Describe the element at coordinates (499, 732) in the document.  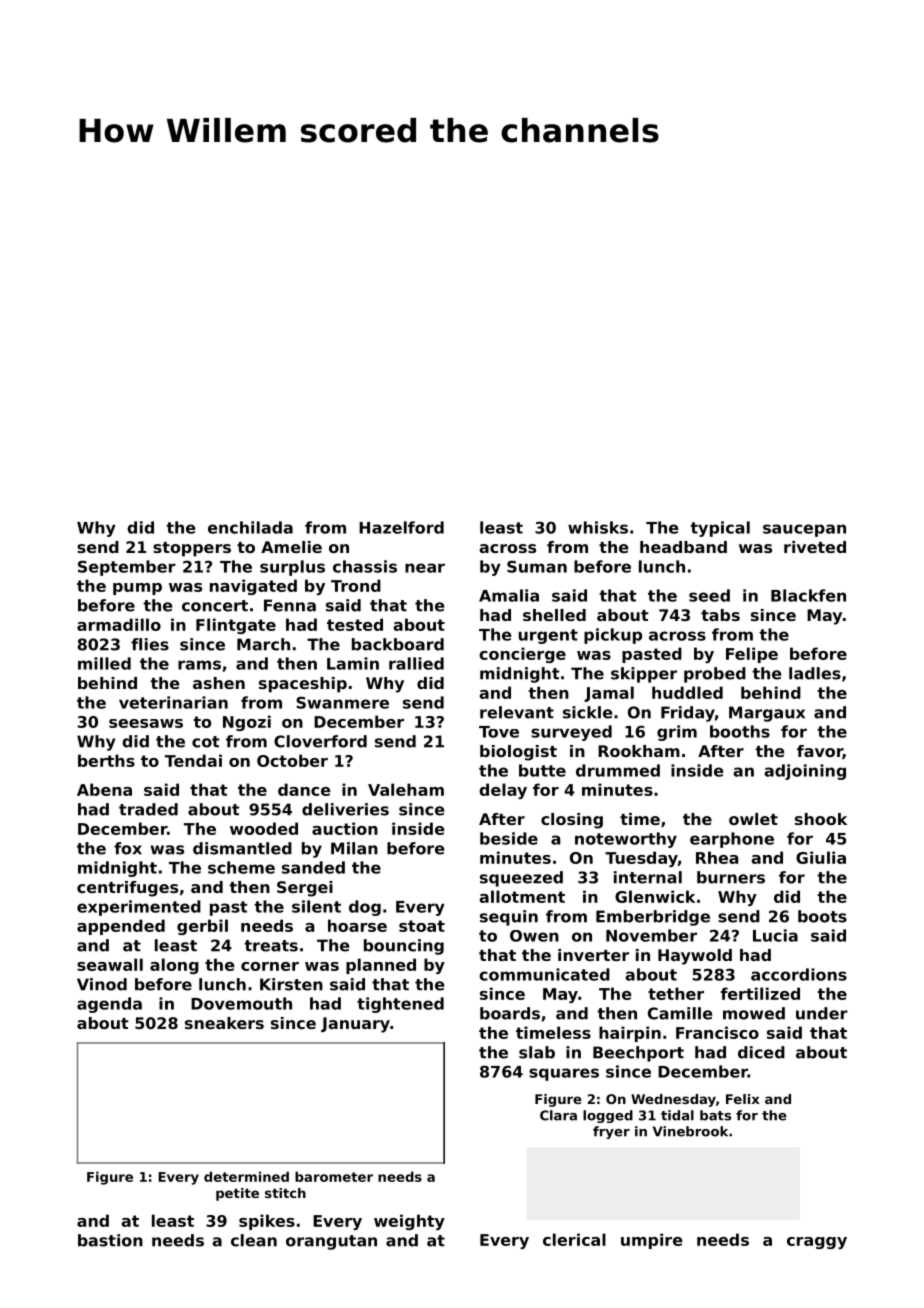
I see `Tove` at that location.
